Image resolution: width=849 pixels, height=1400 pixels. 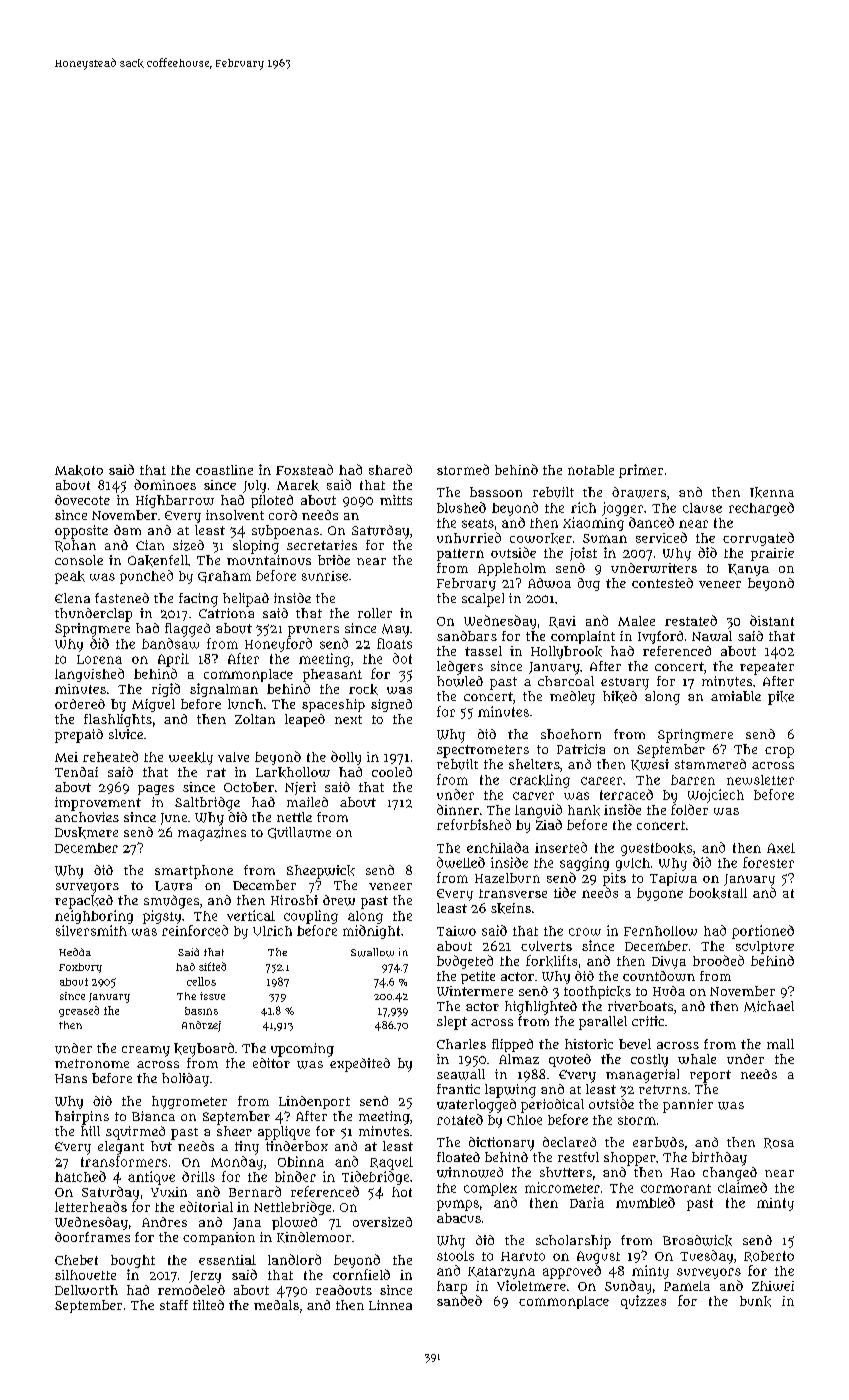 What do you see at coordinates (534, 764) in the page?
I see `shelters` at bounding box center [534, 764].
